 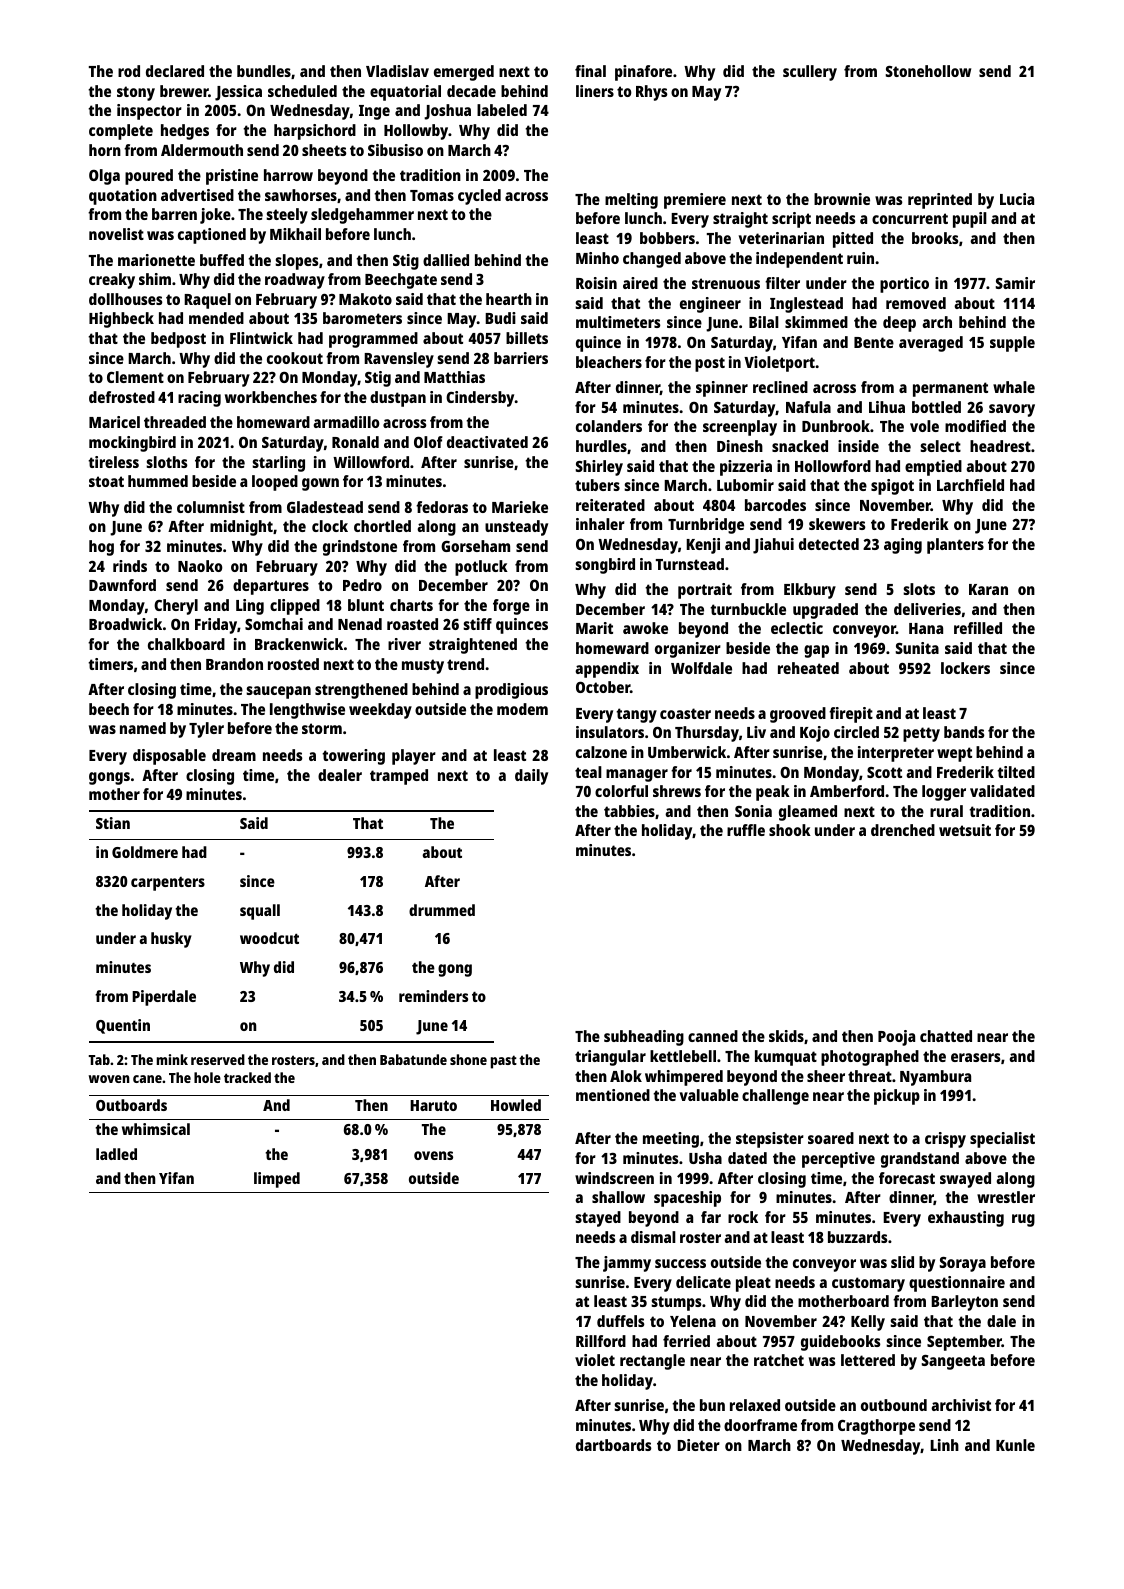 I want to click on final, so click(x=590, y=71).
